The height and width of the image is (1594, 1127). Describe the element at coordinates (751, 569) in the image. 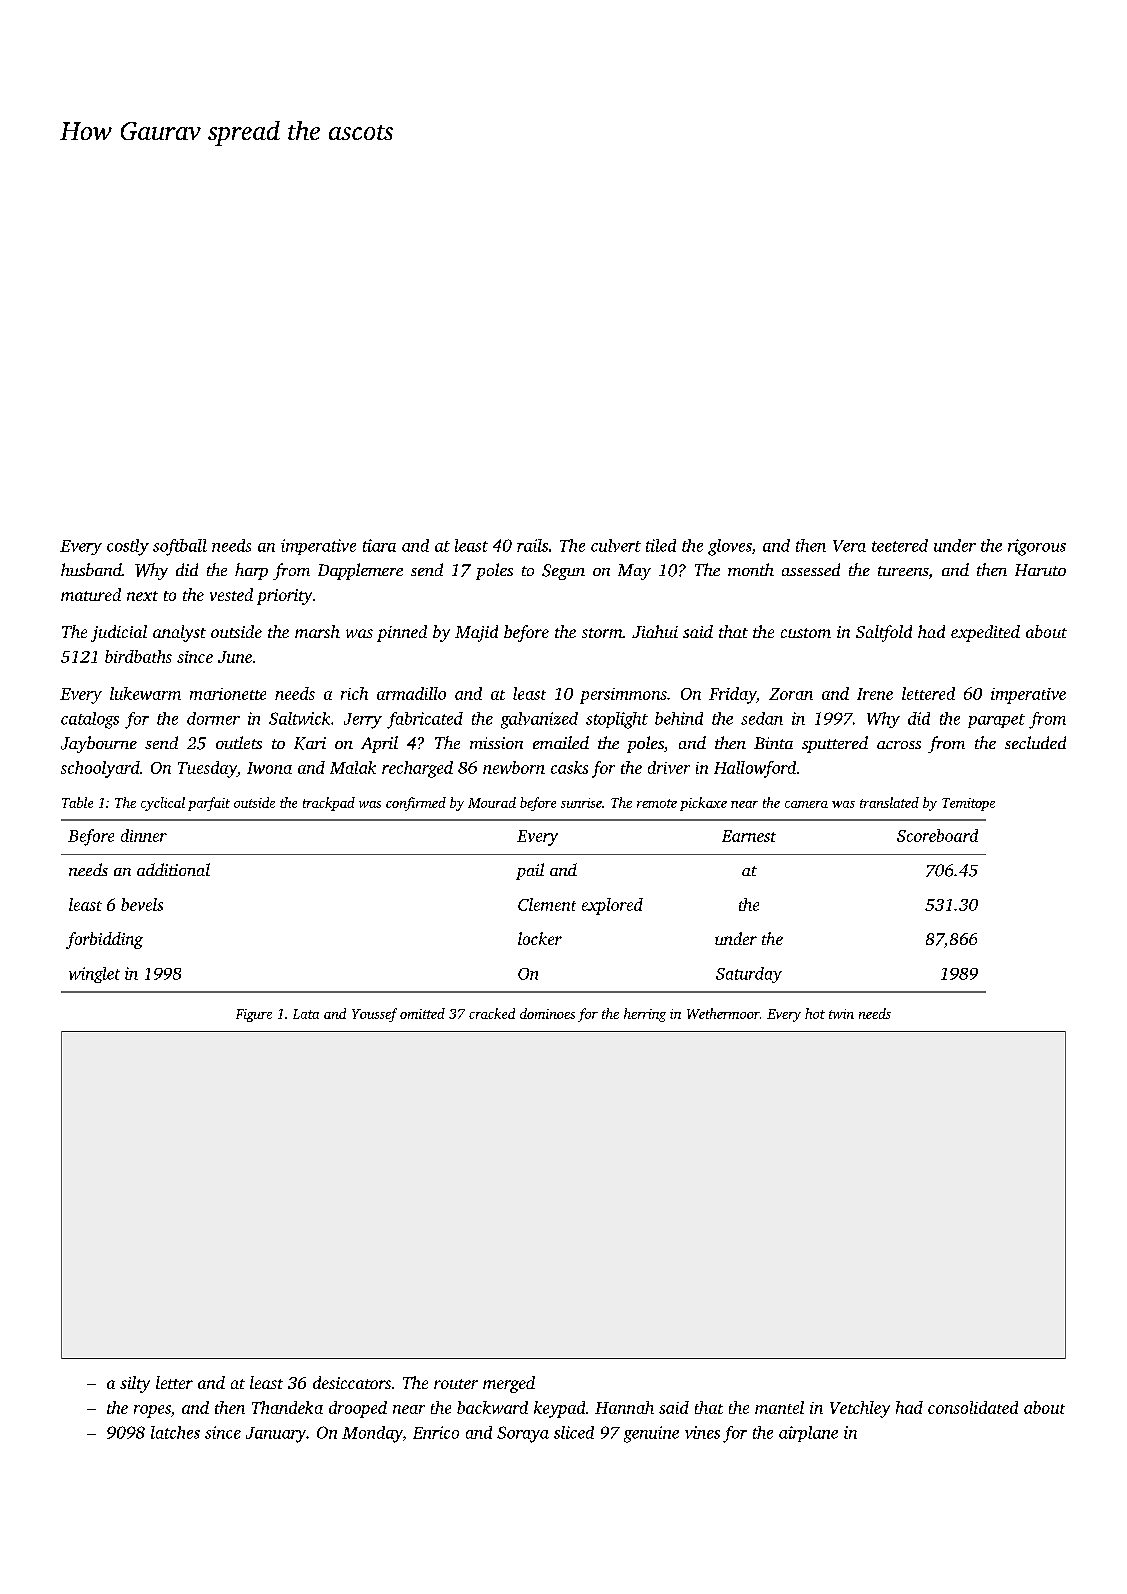

I see `month` at that location.
